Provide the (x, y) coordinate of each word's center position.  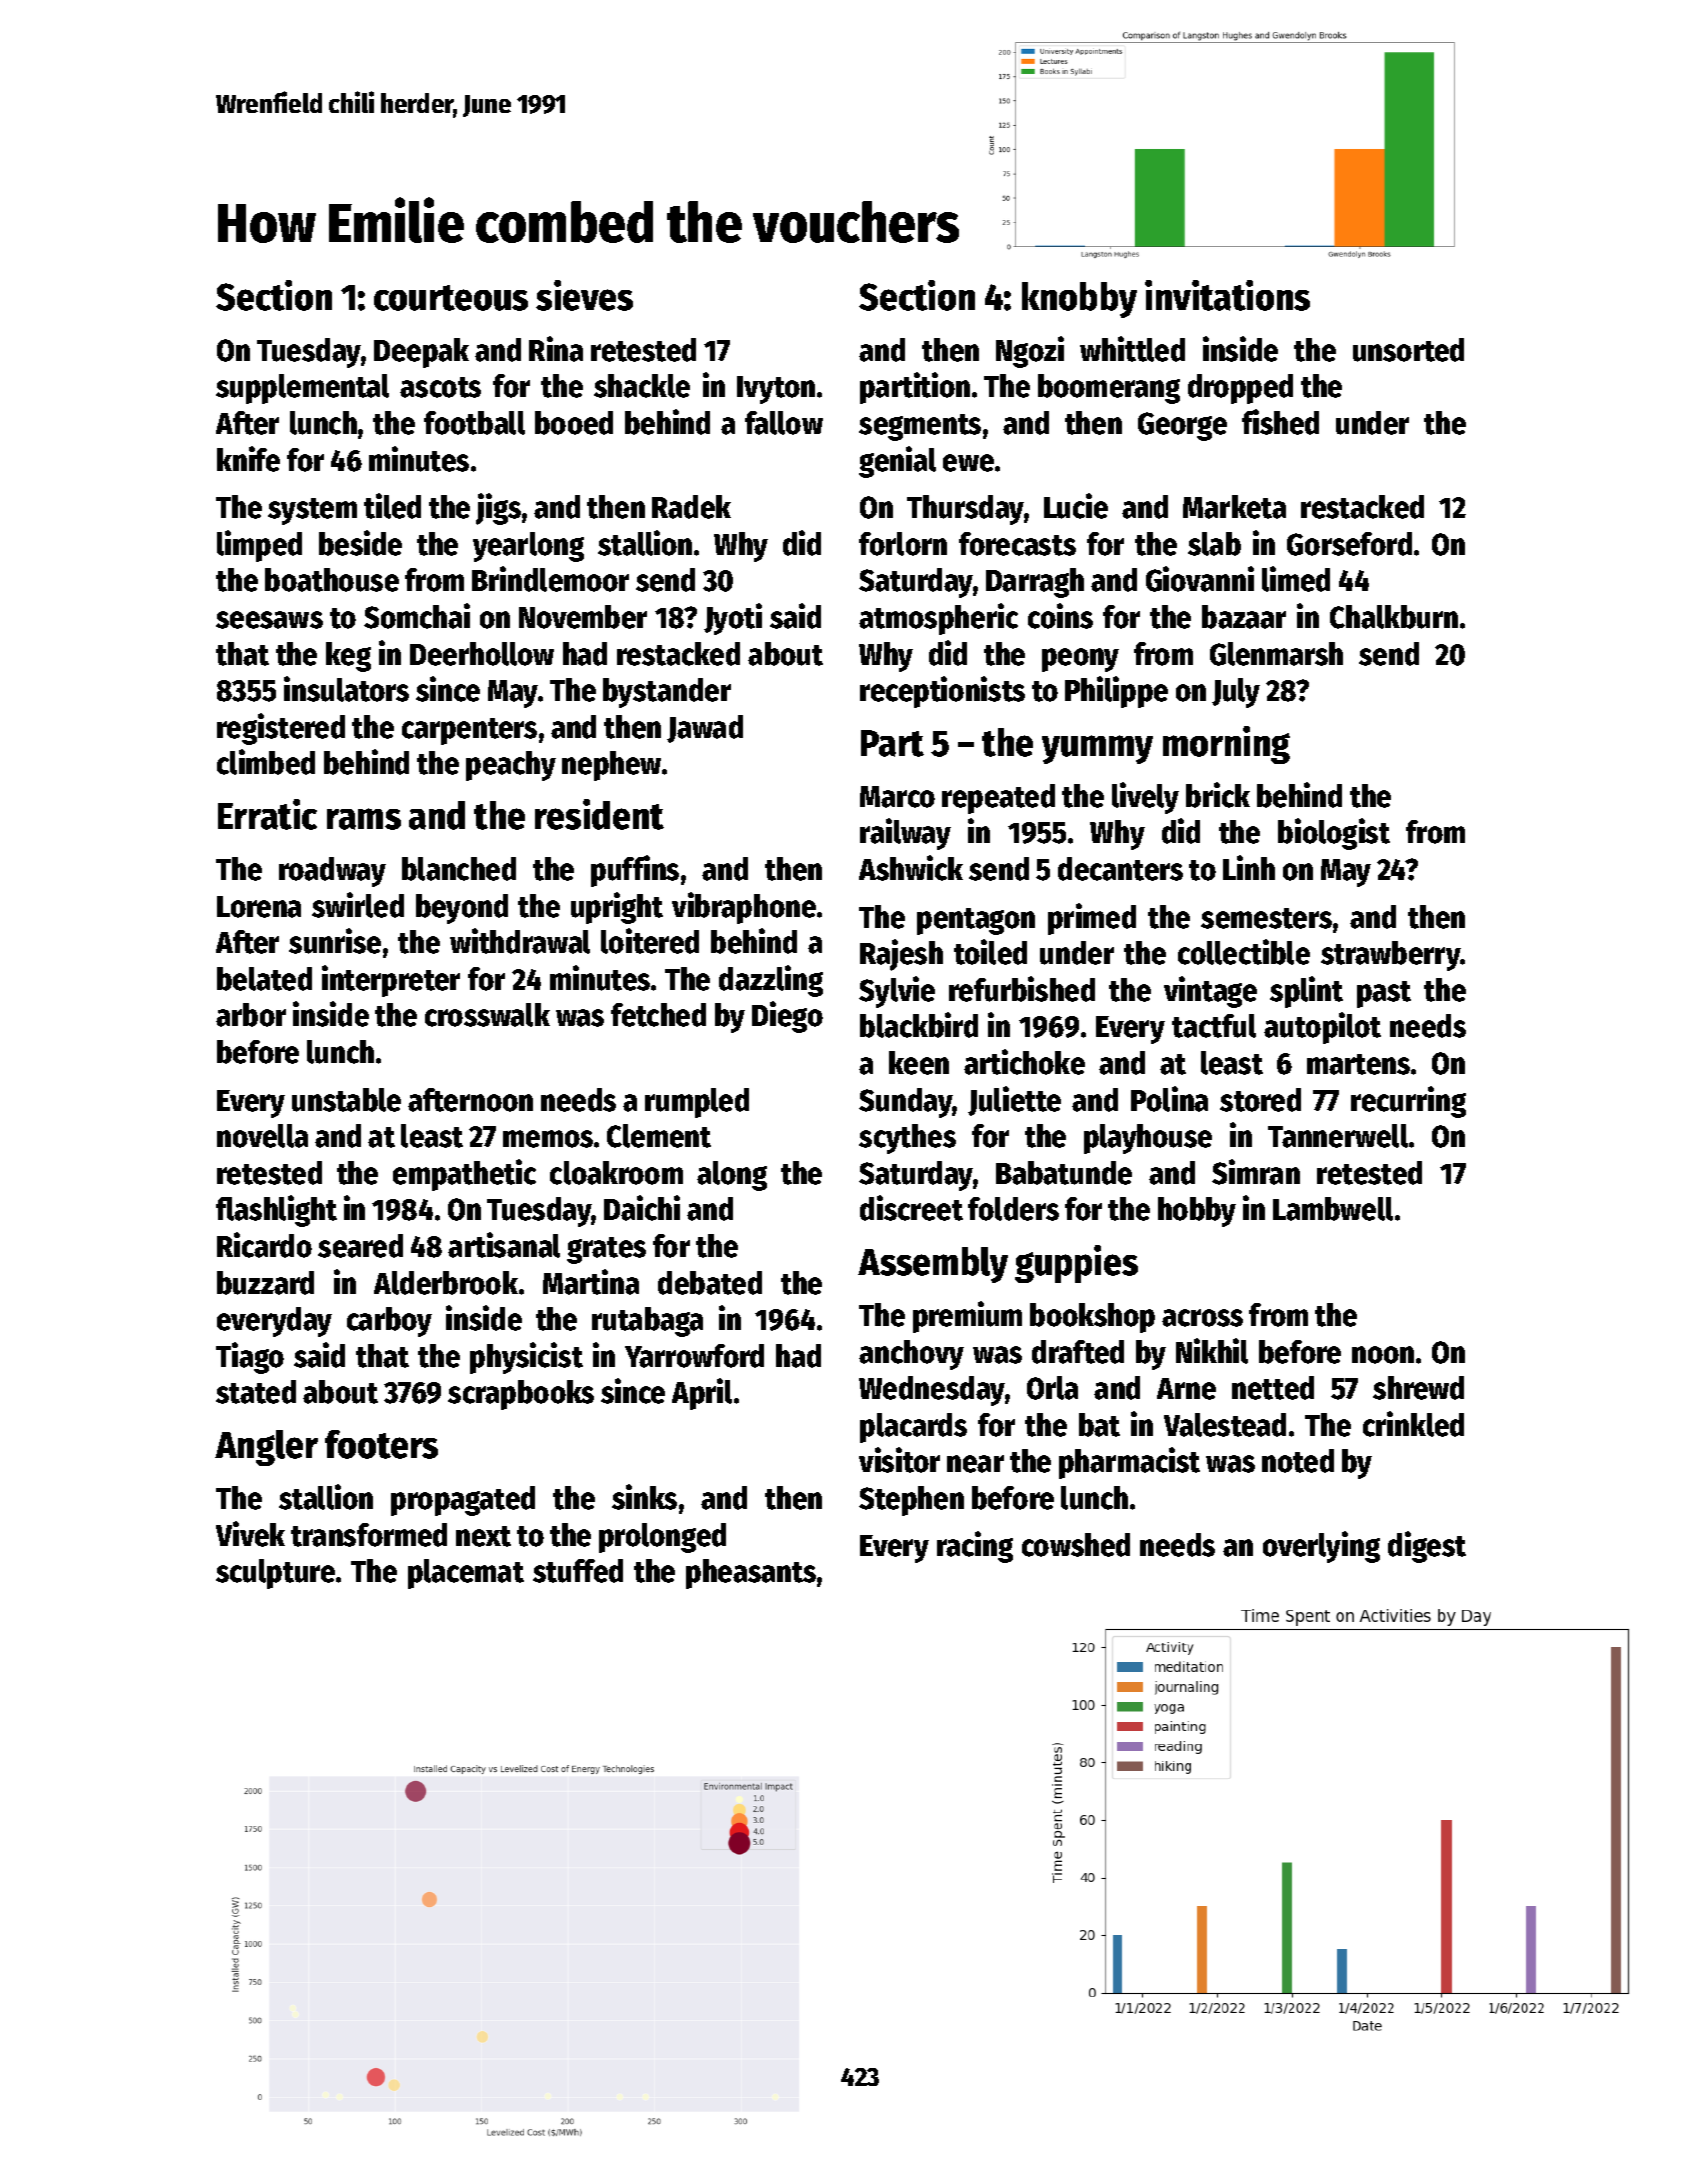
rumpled (697, 1103)
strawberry (1391, 956)
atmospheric (938, 619)
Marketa (1234, 507)
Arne (1186, 1389)
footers (381, 1444)
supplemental (302, 389)
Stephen (911, 1501)
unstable (346, 1100)
